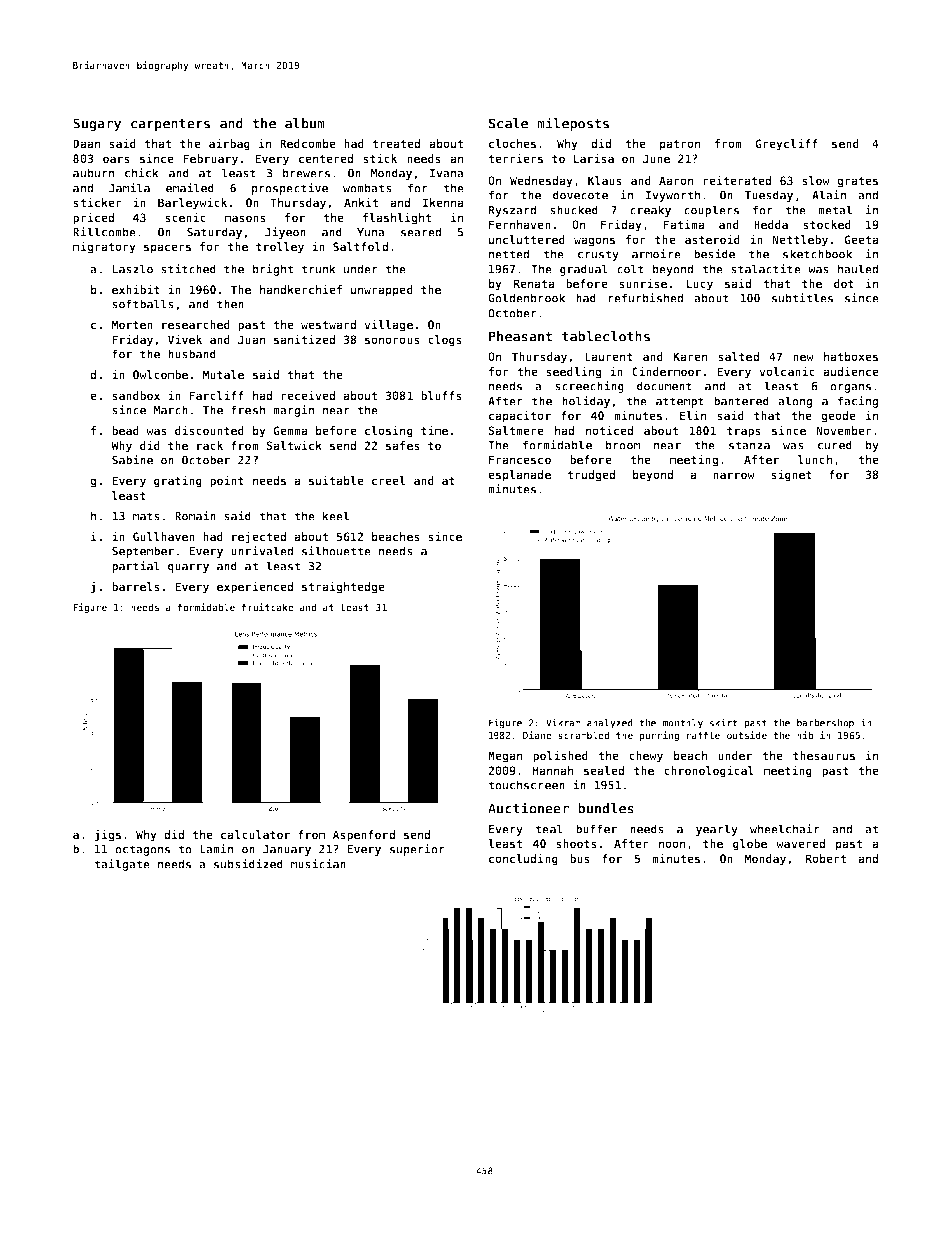 The height and width of the image is (1233, 952). I want to click on Elin, so click(693, 415).
